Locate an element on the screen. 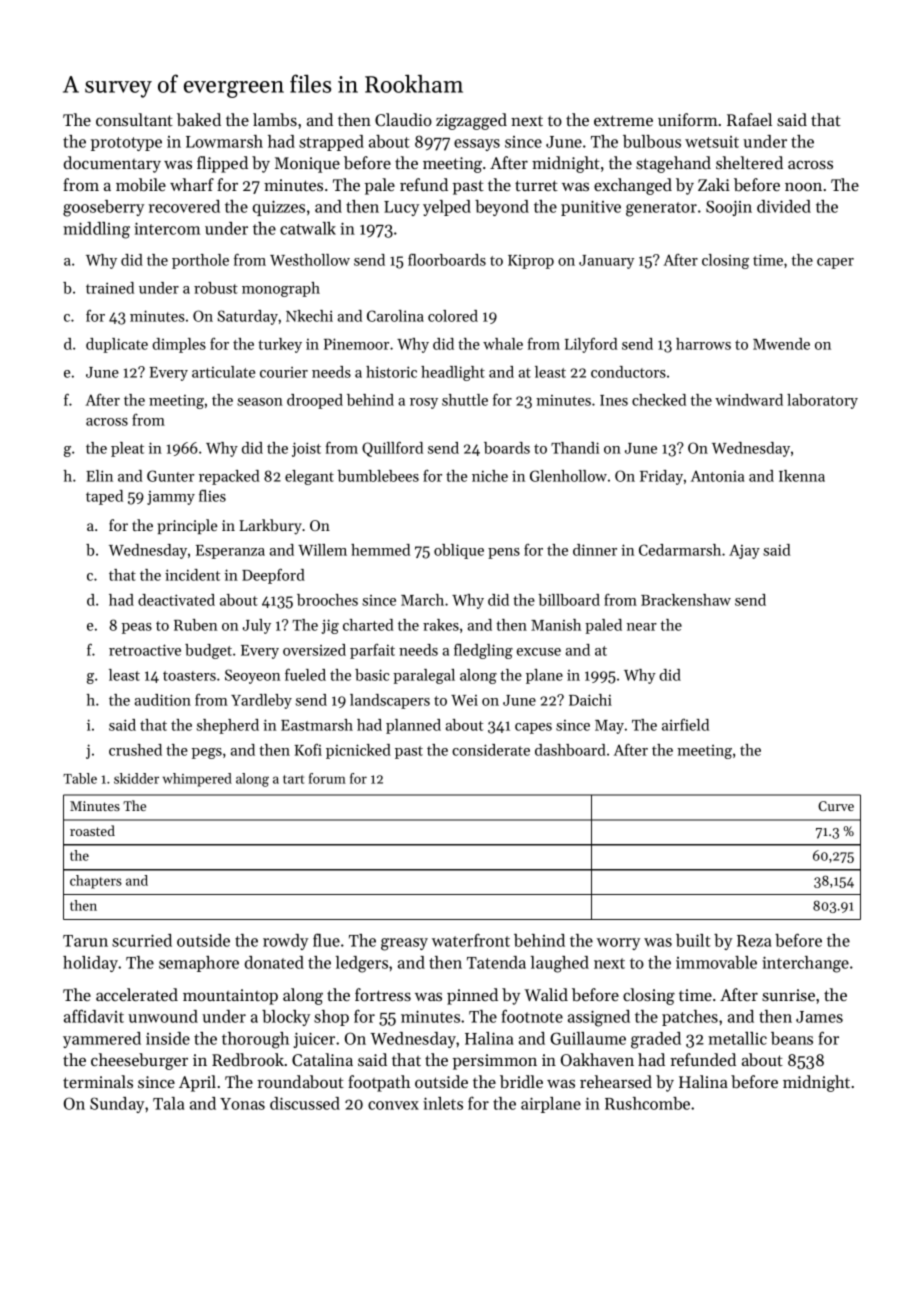 The width and height of the screenshot is (924, 1308). porthole is located at coordinates (200, 261).
